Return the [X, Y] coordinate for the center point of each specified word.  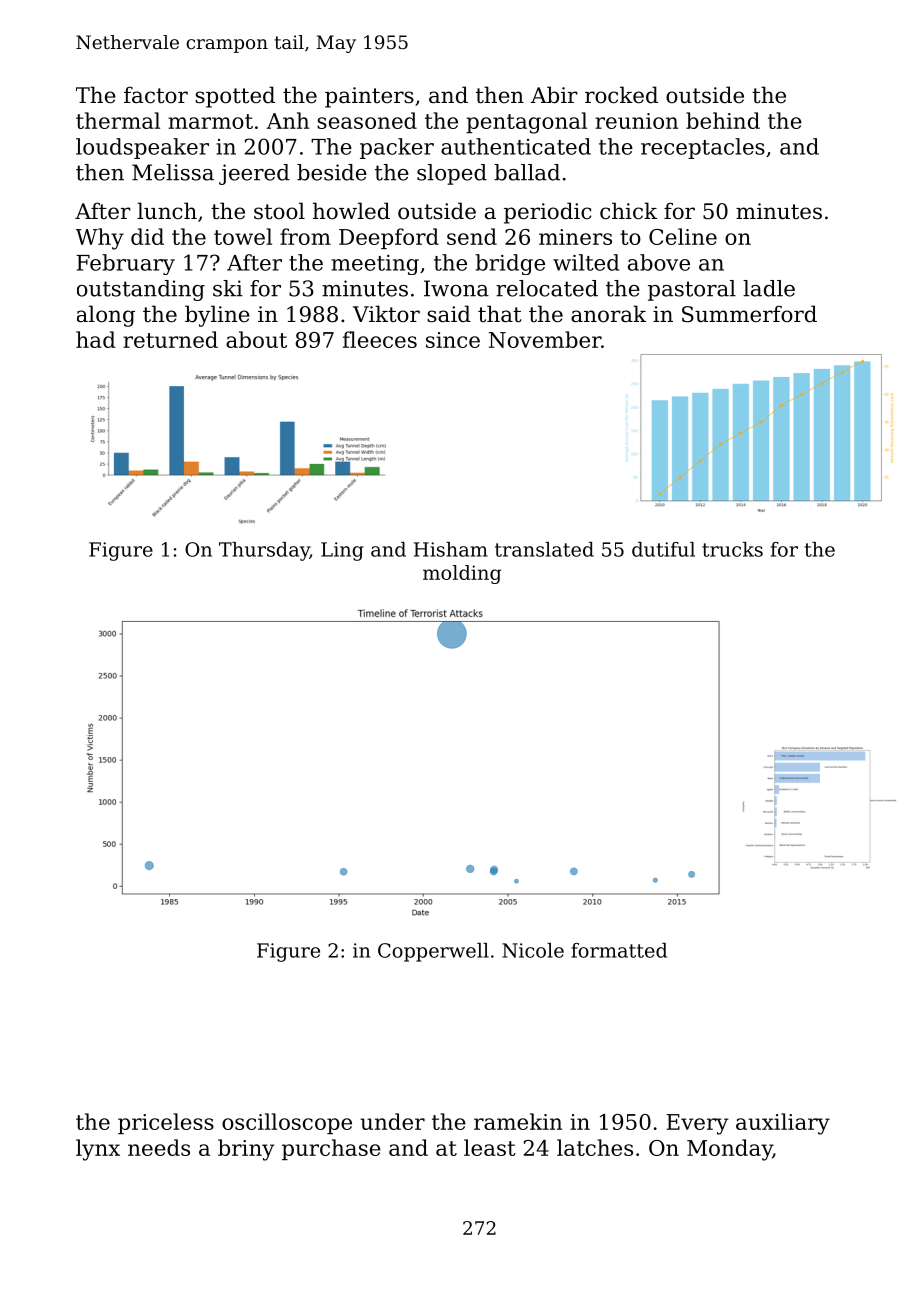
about [256, 339]
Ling [342, 551]
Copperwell [433, 952]
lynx [98, 1150]
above [659, 262]
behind [723, 120]
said [449, 314]
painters [369, 97]
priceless [166, 1123]
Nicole [533, 950]
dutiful [663, 549]
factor [156, 95]
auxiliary [783, 1124]
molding [462, 574]
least [490, 1147]
